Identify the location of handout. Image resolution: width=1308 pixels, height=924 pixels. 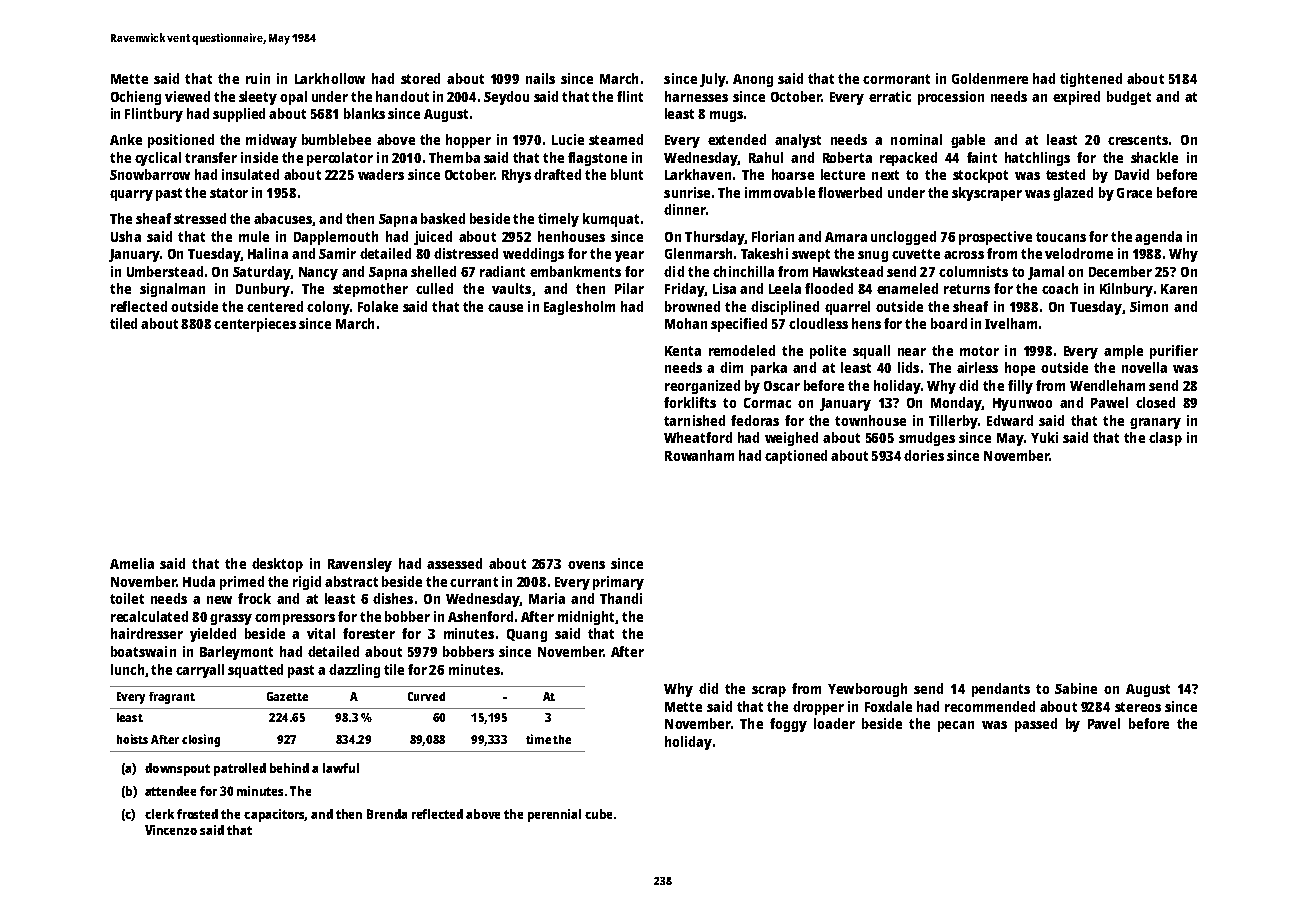
(402, 96).
